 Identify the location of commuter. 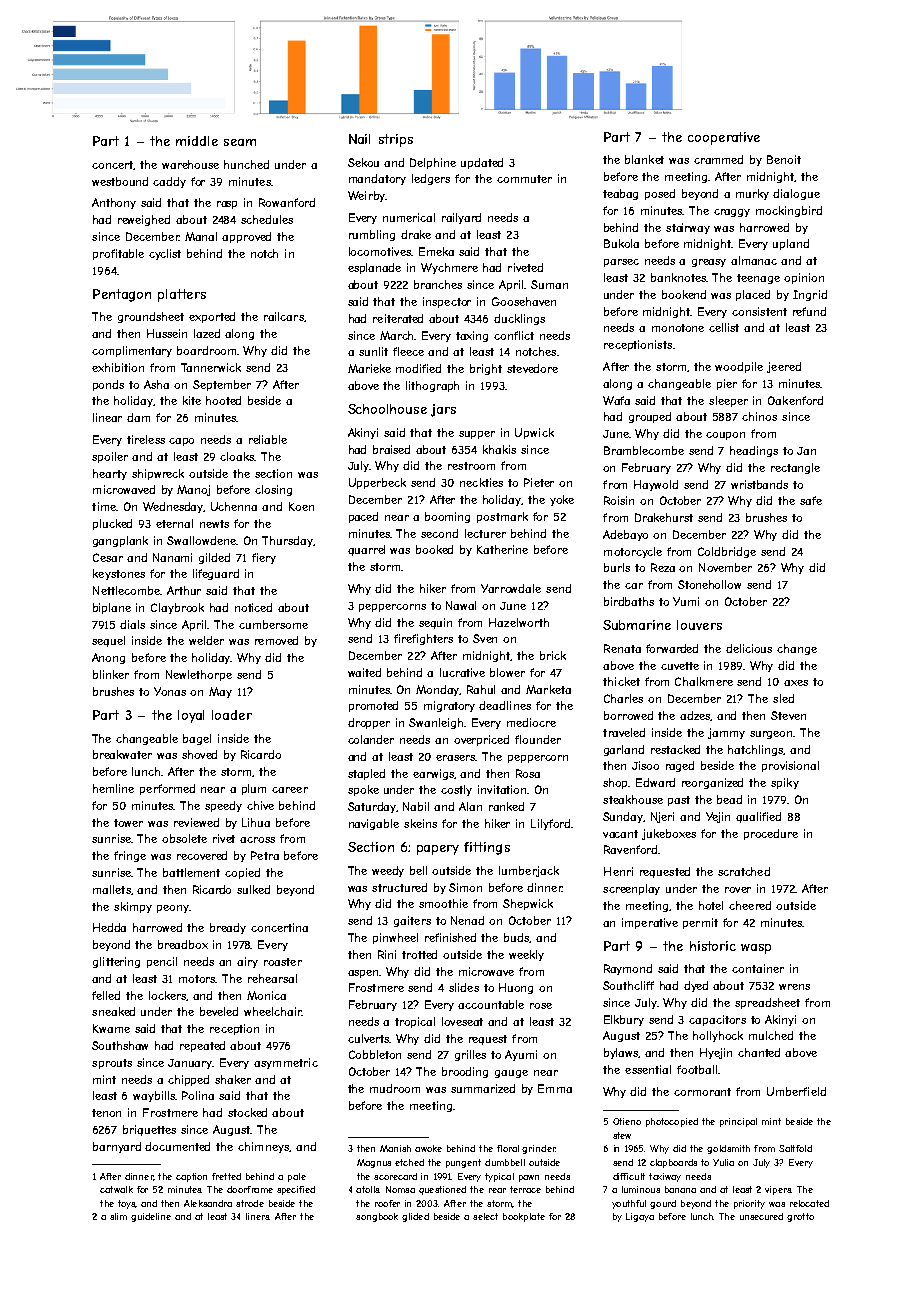
(524, 179).
